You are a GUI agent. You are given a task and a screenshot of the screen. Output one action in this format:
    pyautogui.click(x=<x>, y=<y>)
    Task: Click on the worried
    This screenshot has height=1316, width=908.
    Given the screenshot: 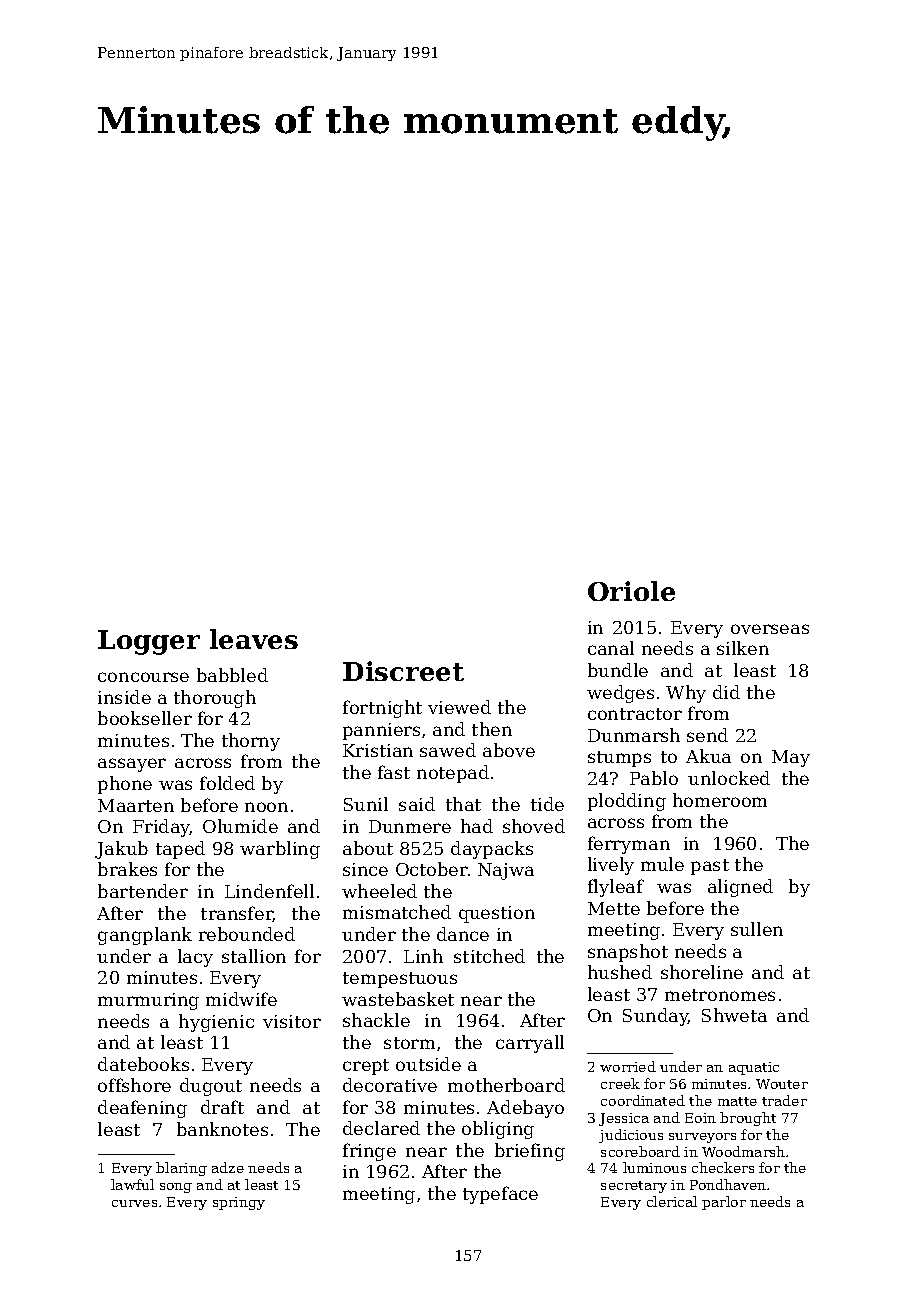 What is the action you would take?
    pyautogui.click(x=628, y=1066)
